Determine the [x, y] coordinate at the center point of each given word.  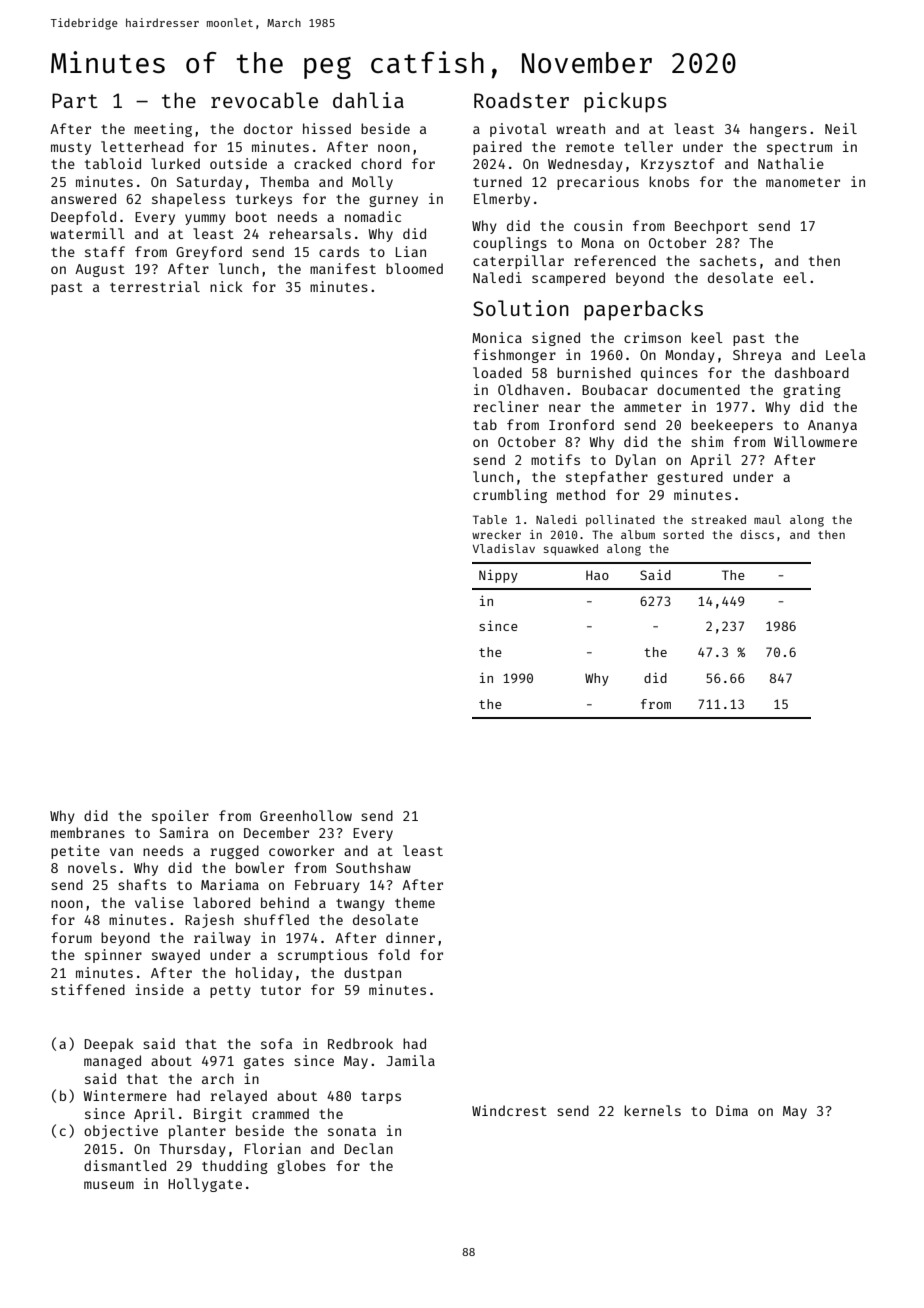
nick [226, 286]
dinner [410, 937]
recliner [506, 406]
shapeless [188, 200]
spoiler [180, 817]
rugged [234, 852]
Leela [845, 354]
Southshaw [373, 867]
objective [121, 1132]
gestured [690, 478]
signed [556, 339]
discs [757, 534]
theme [415, 902]
